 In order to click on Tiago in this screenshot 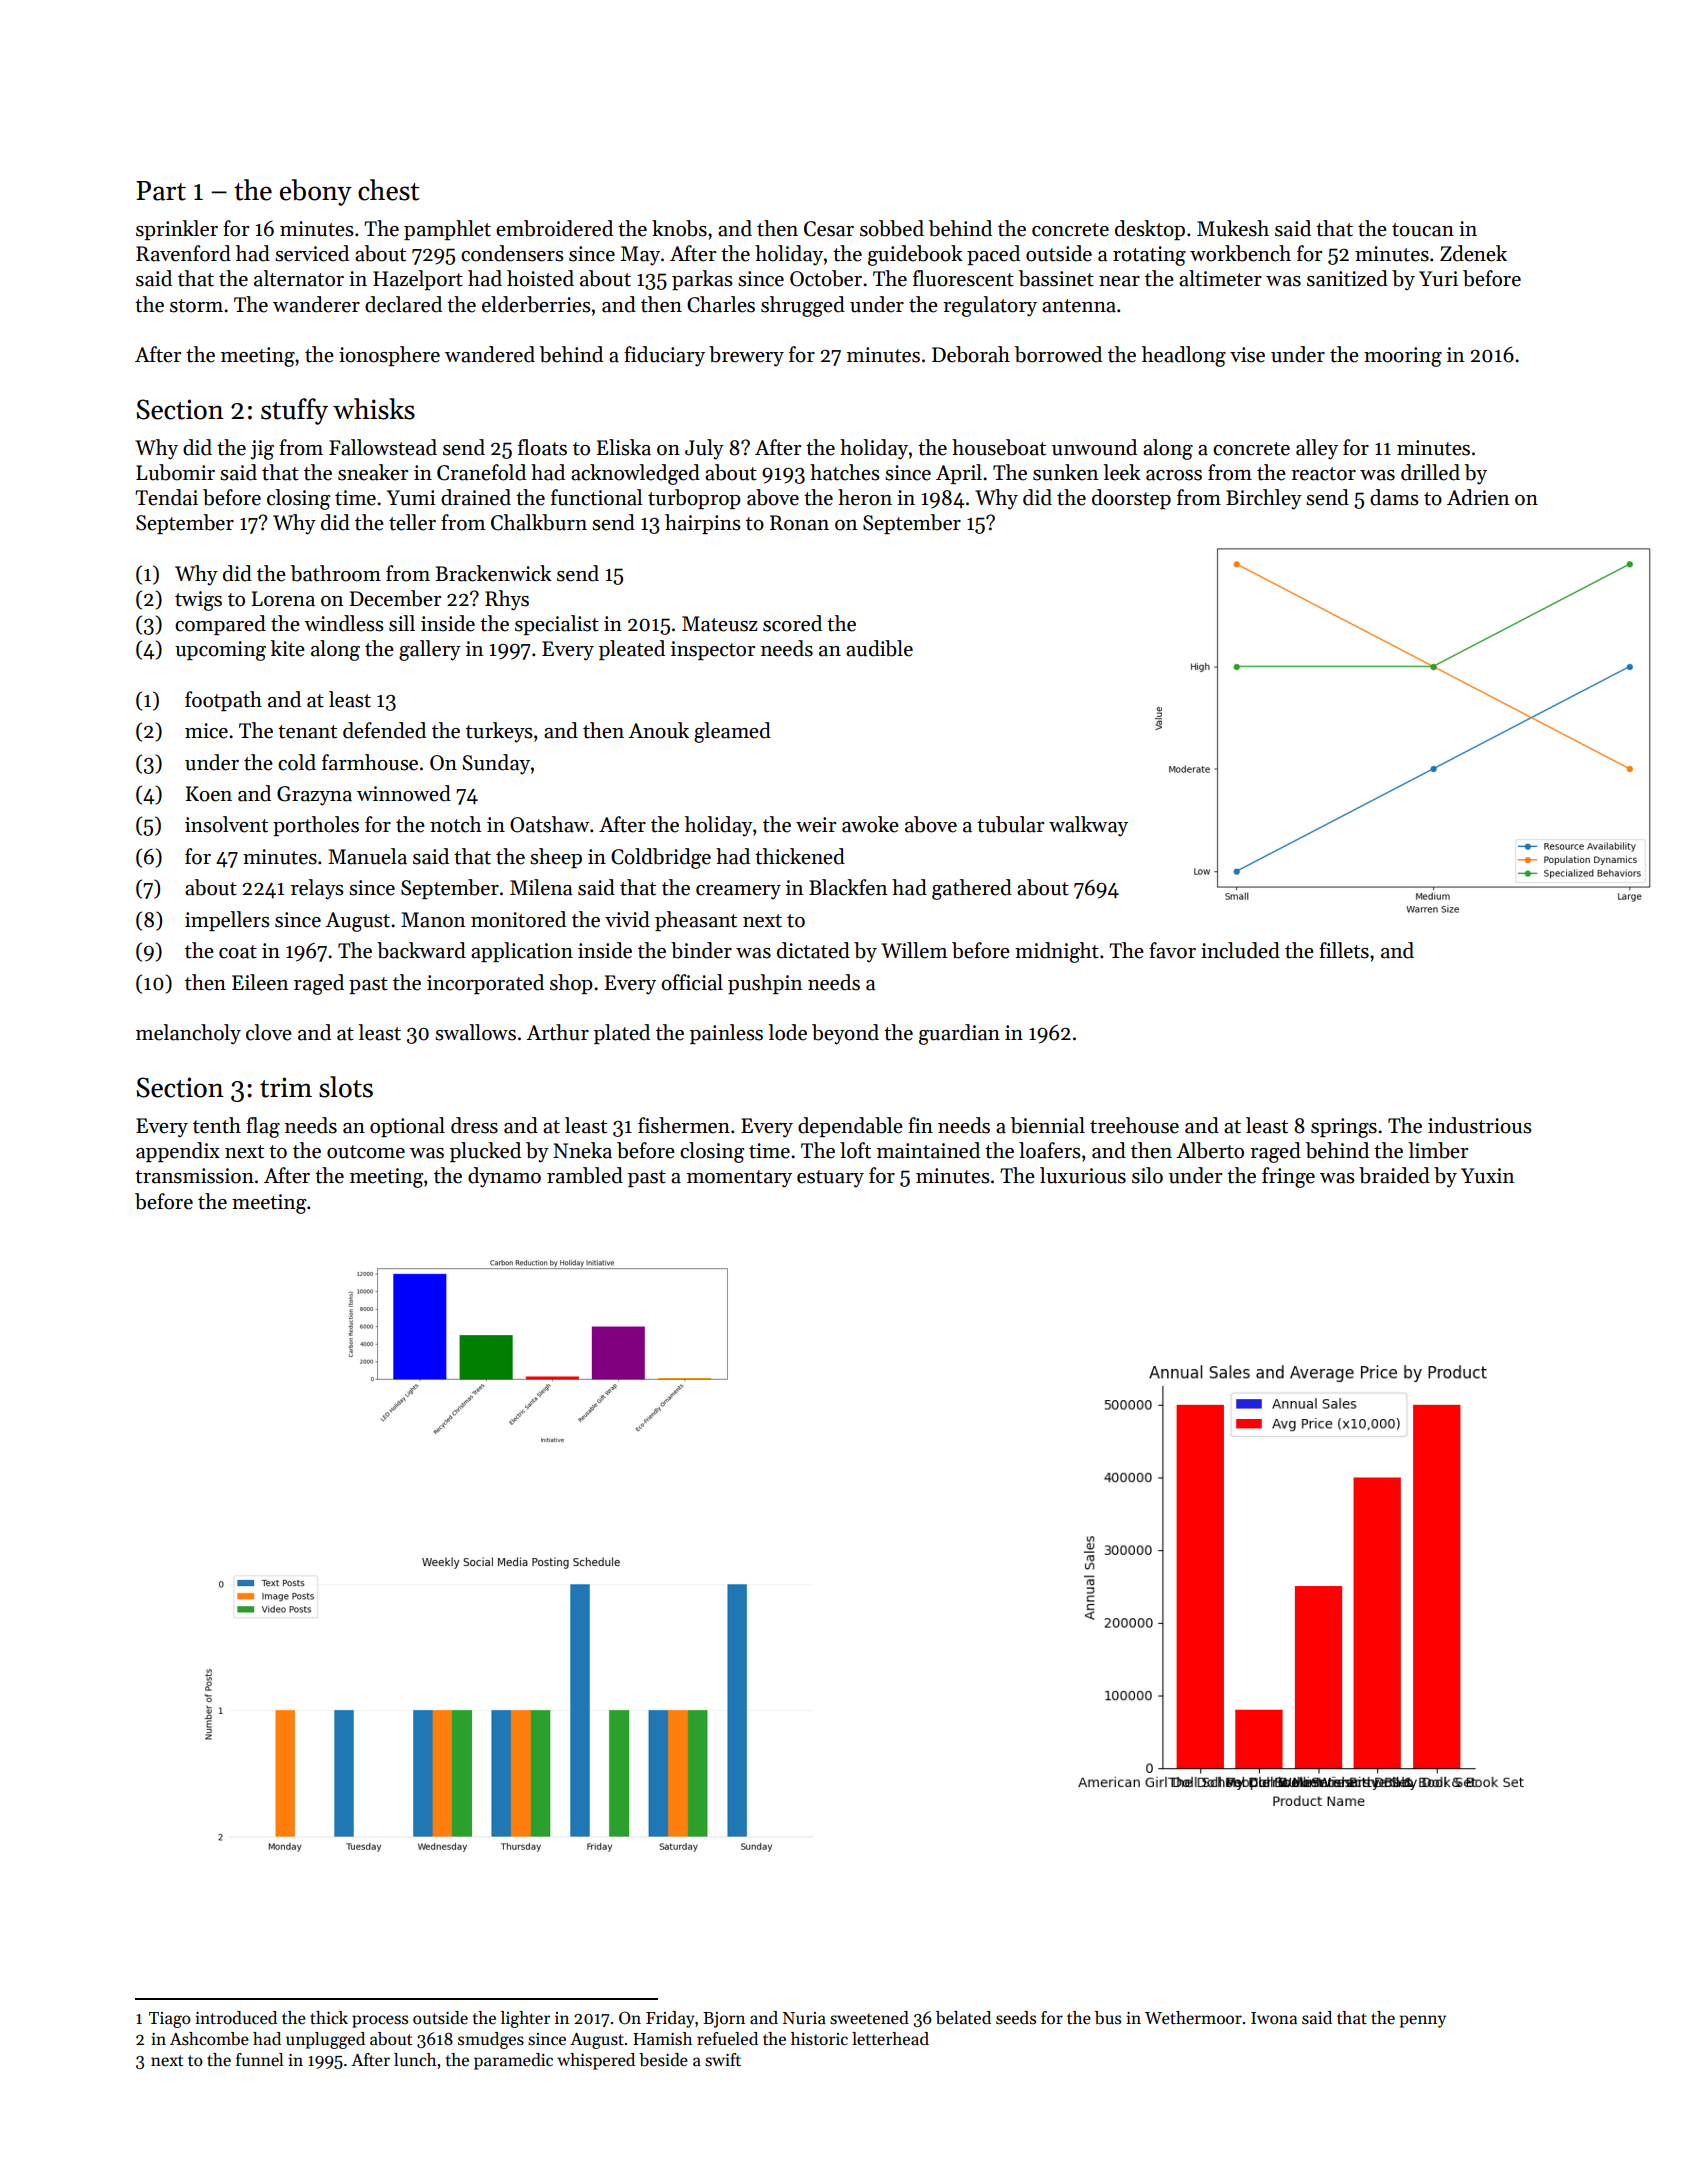, I will do `click(170, 2020)`.
